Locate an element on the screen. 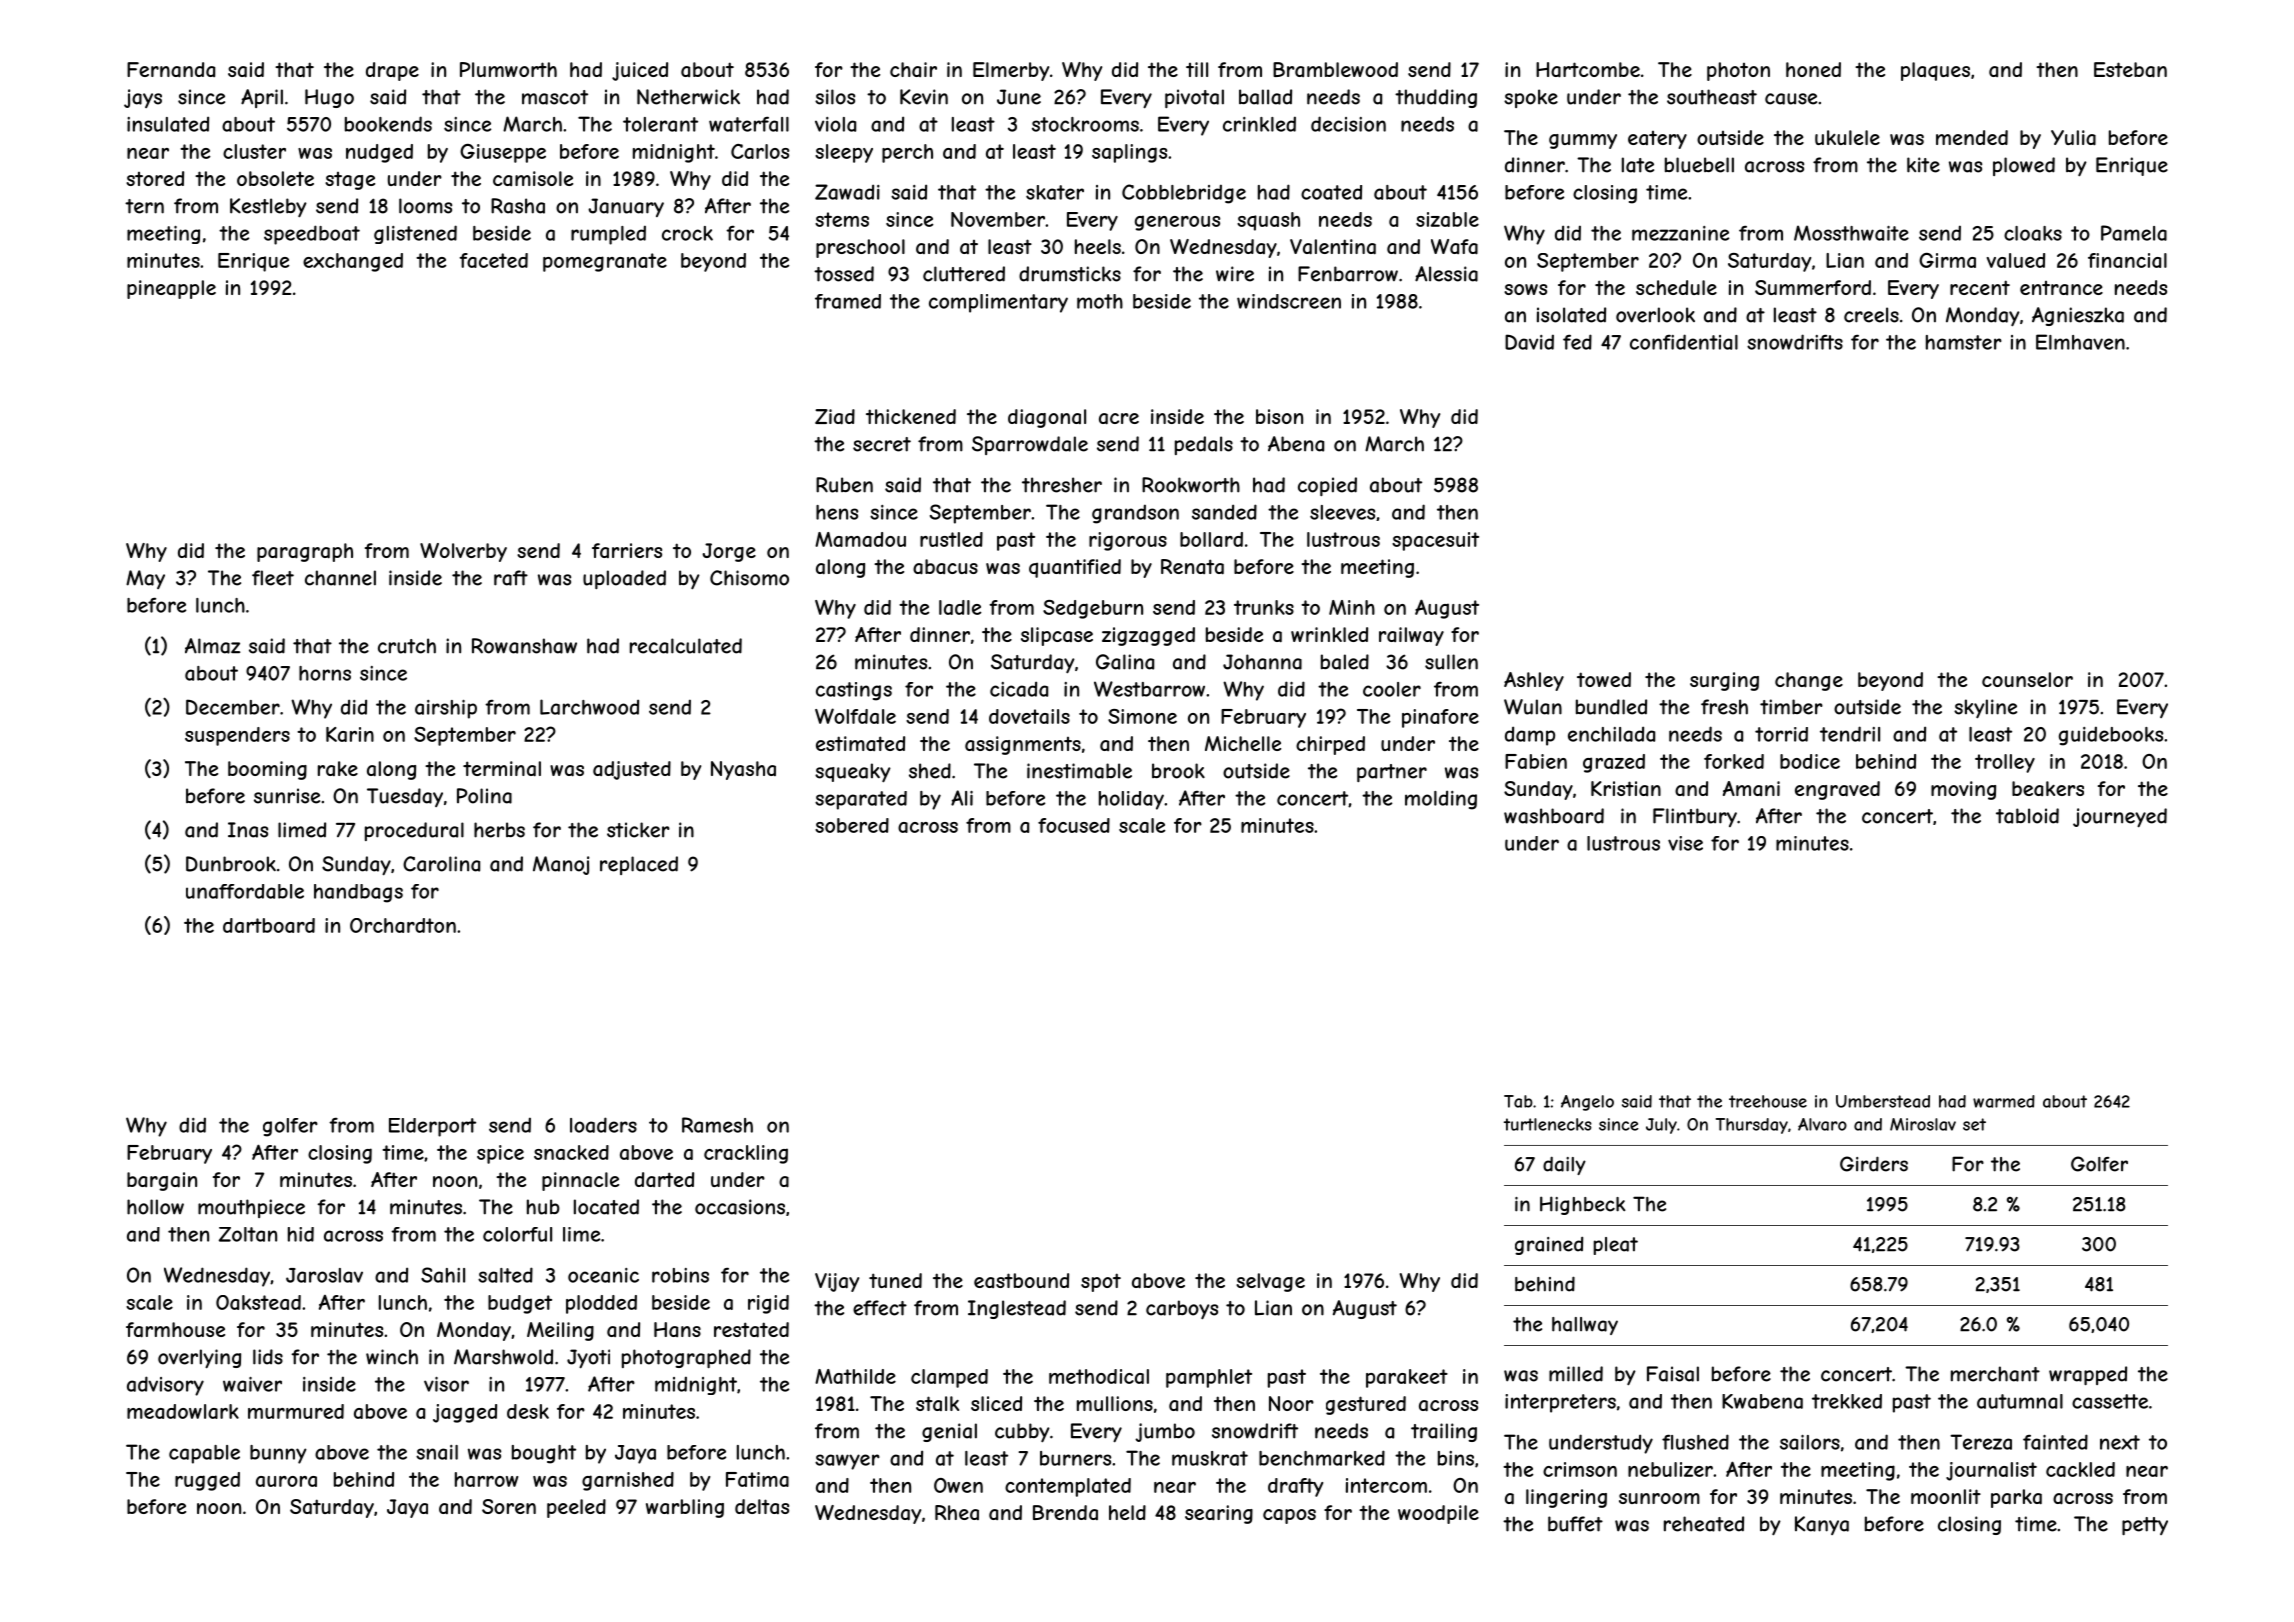 The width and height of the screenshot is (2294, 1622). May is located at coordinates (145, 579).
